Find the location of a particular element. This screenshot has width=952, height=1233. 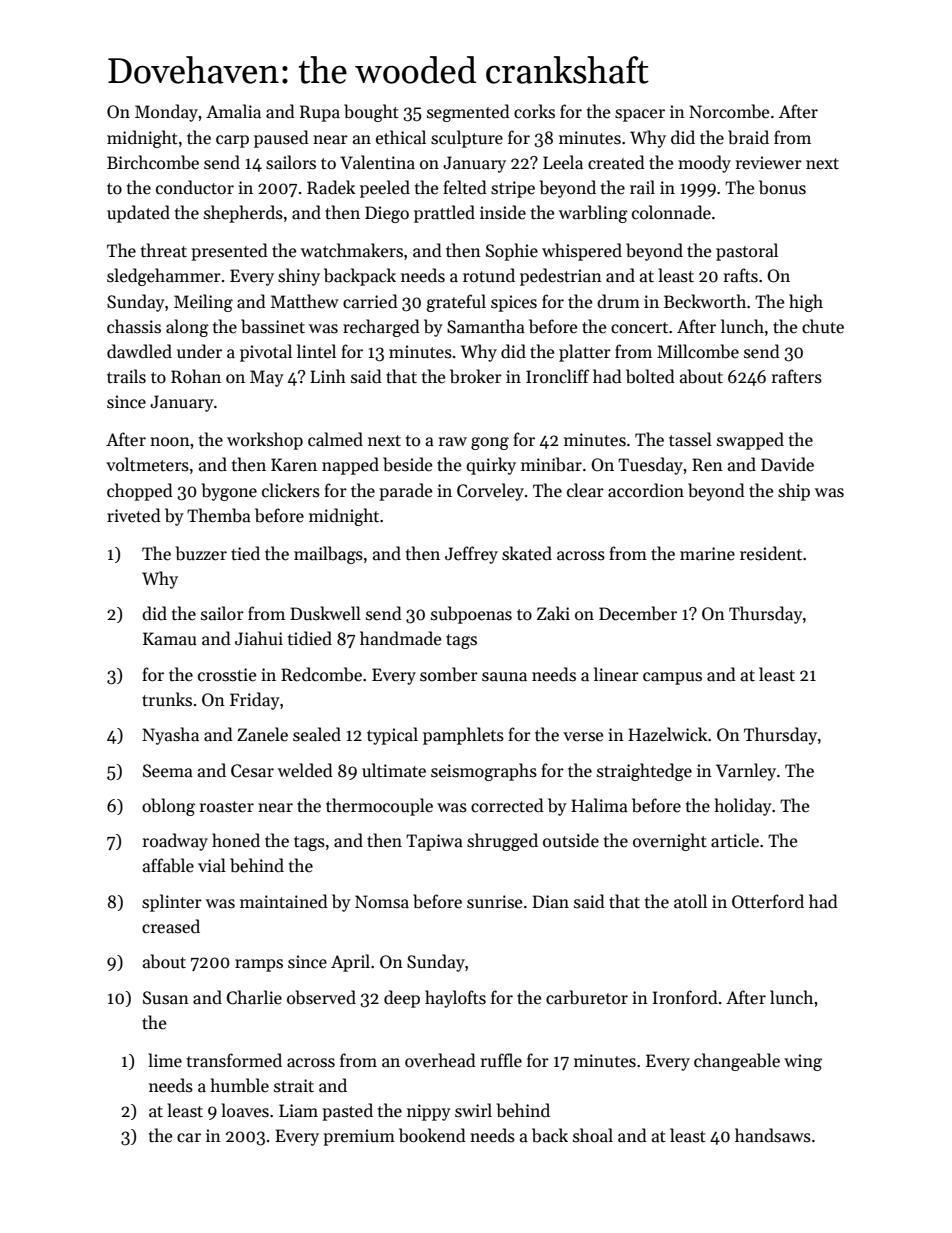

chassis is located at coordinates (134, 326).
